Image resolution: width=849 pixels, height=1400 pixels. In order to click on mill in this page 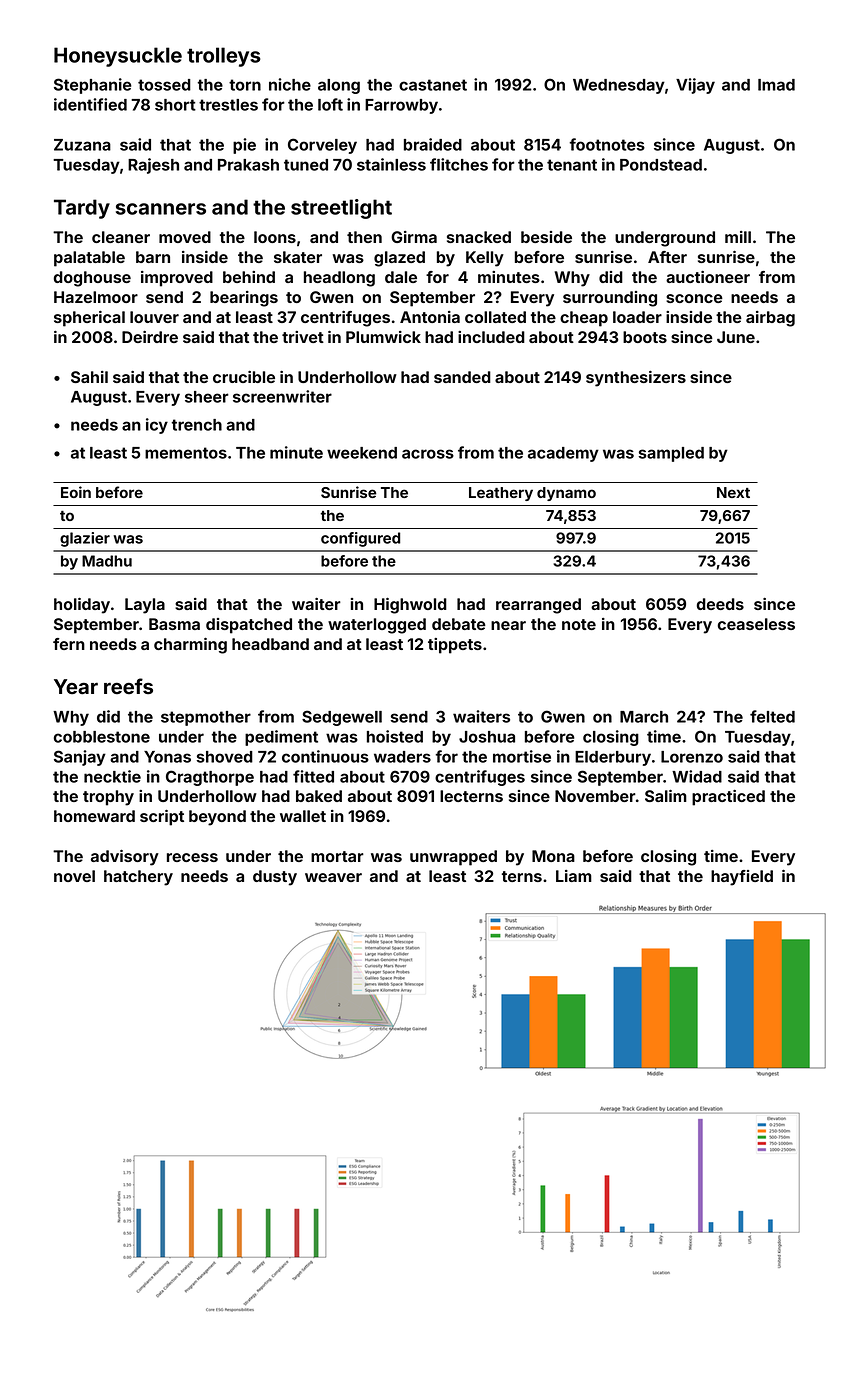, I will do `click(738, 237)`.
